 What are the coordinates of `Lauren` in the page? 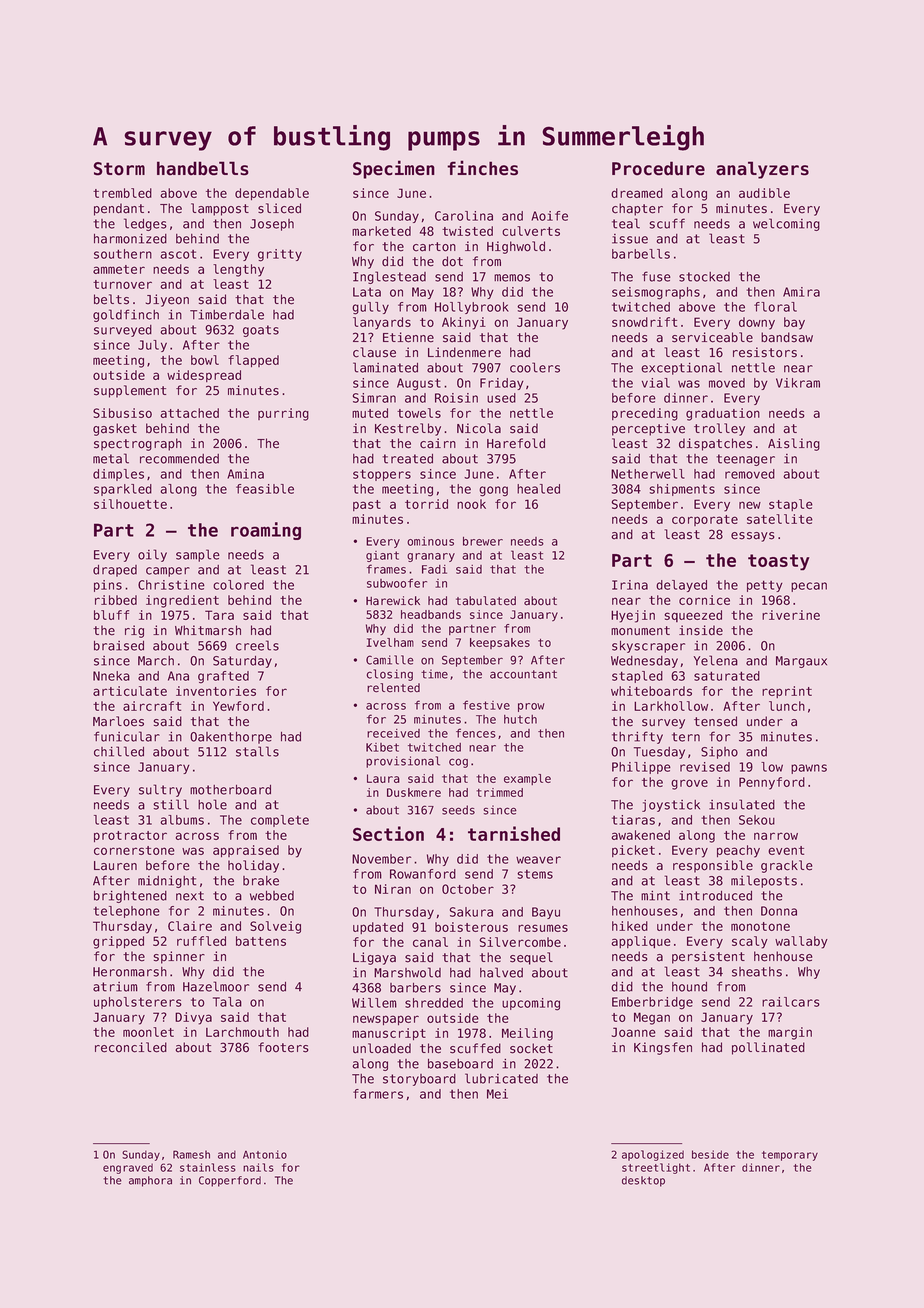 It's located at (115, 866).
